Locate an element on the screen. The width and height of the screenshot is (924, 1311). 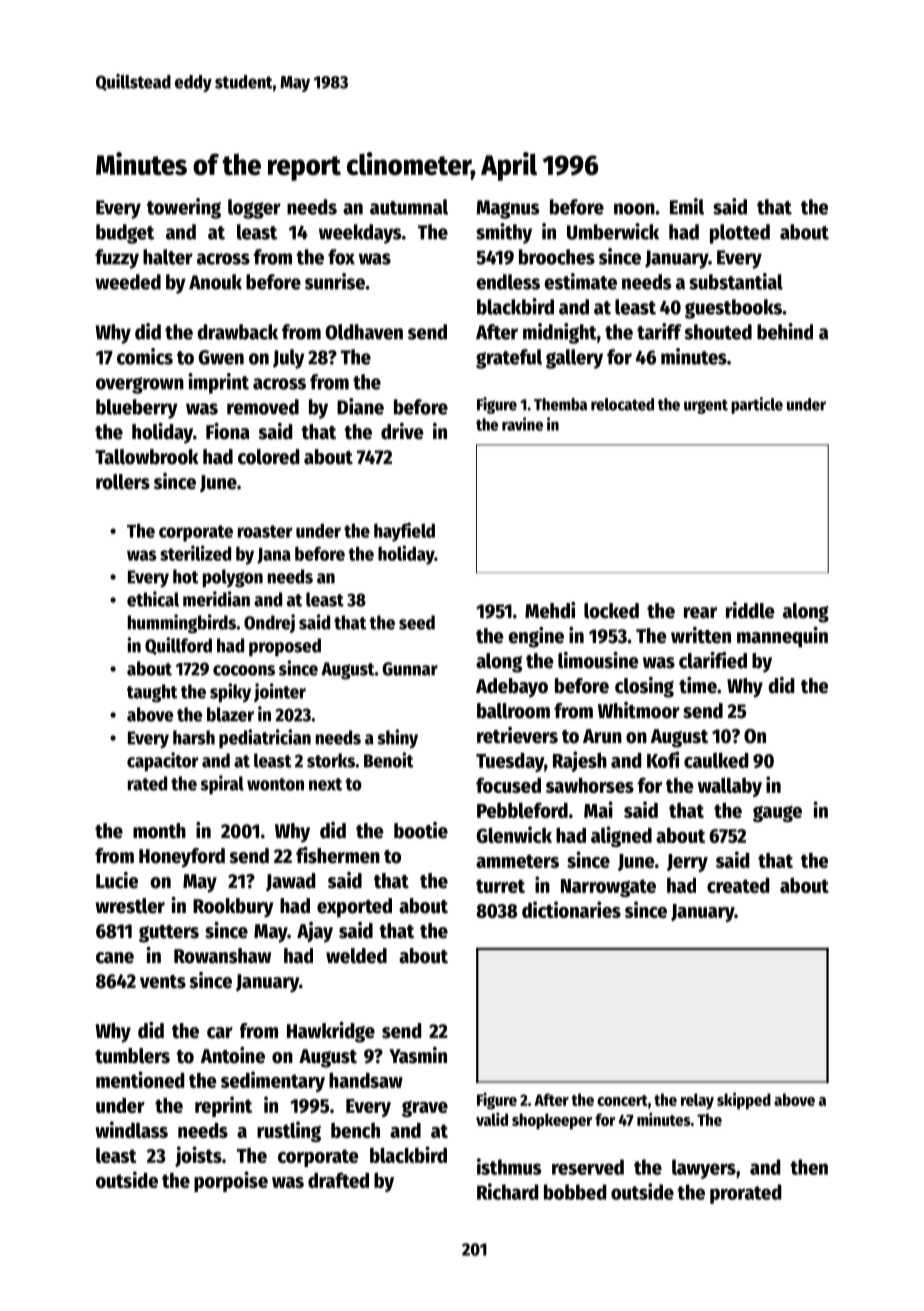
fox is located at coordinates (341, 257).
